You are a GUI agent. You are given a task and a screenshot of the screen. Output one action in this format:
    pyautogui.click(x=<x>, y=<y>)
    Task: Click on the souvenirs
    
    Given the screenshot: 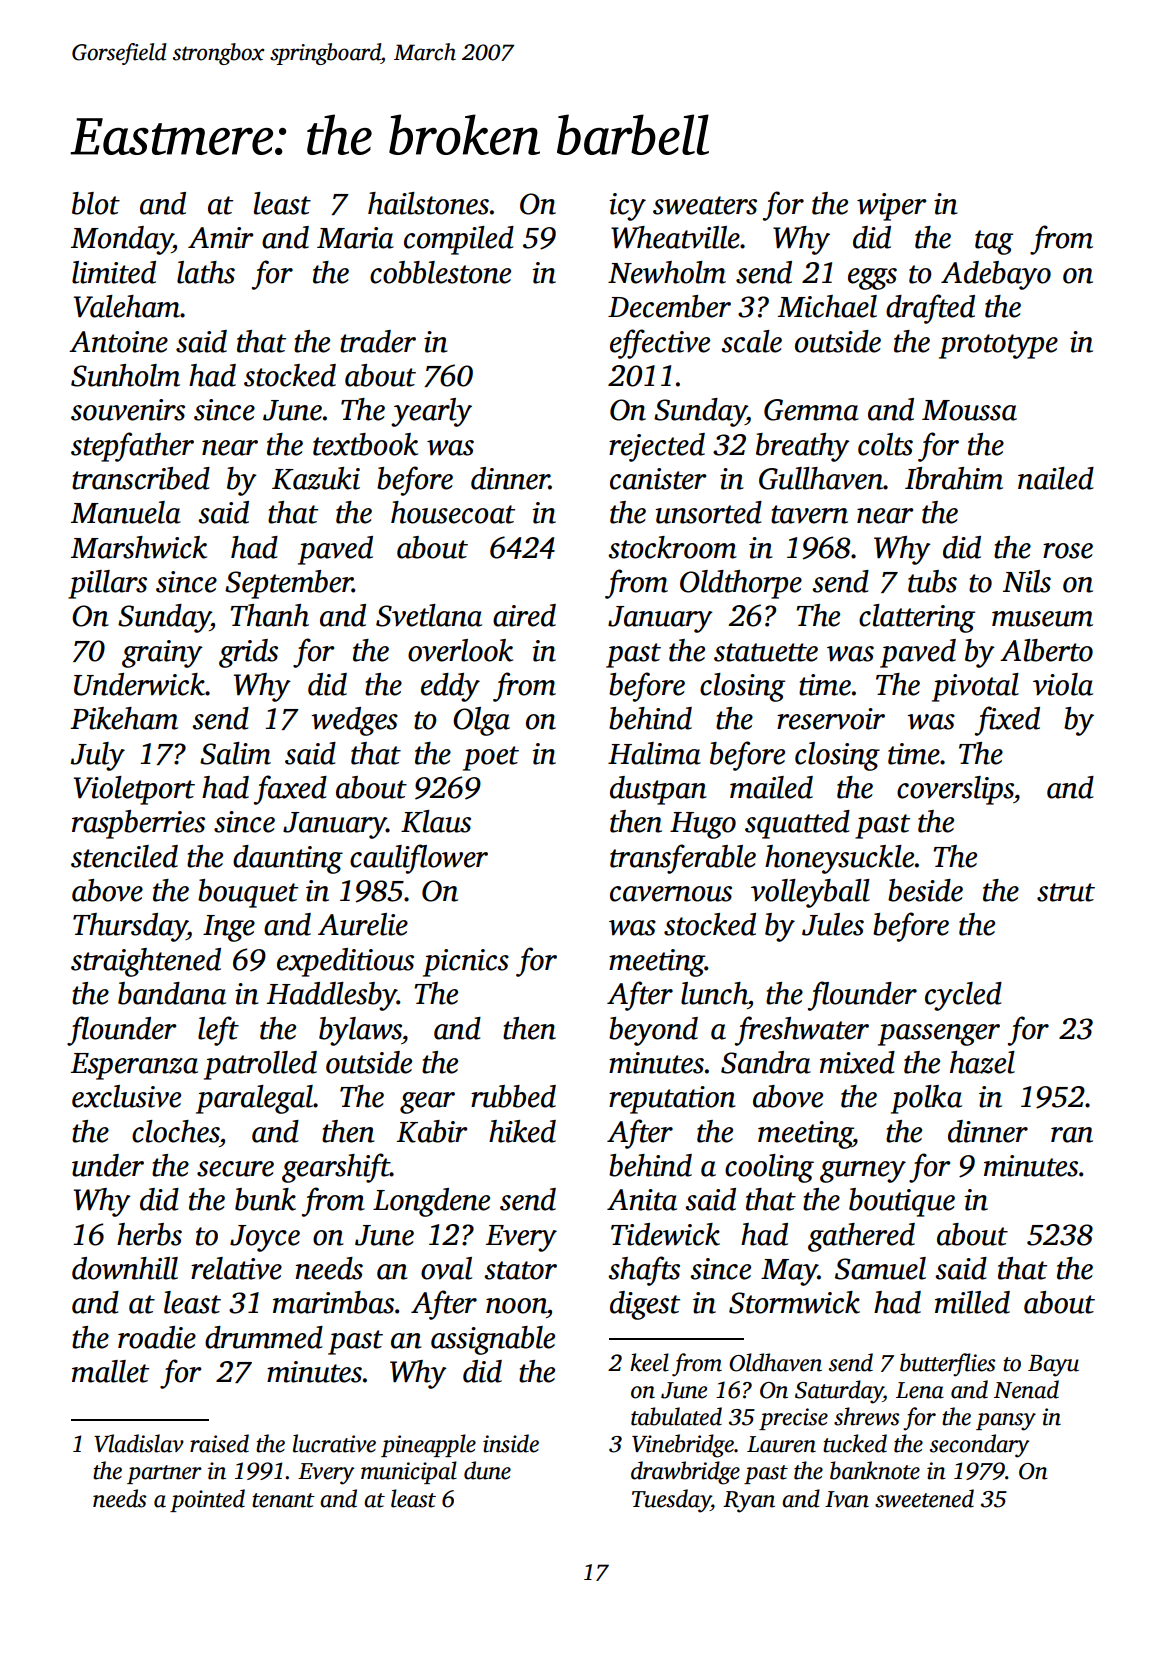 What is the action you would take?
    pyautogui.click(x=128, y=410)
